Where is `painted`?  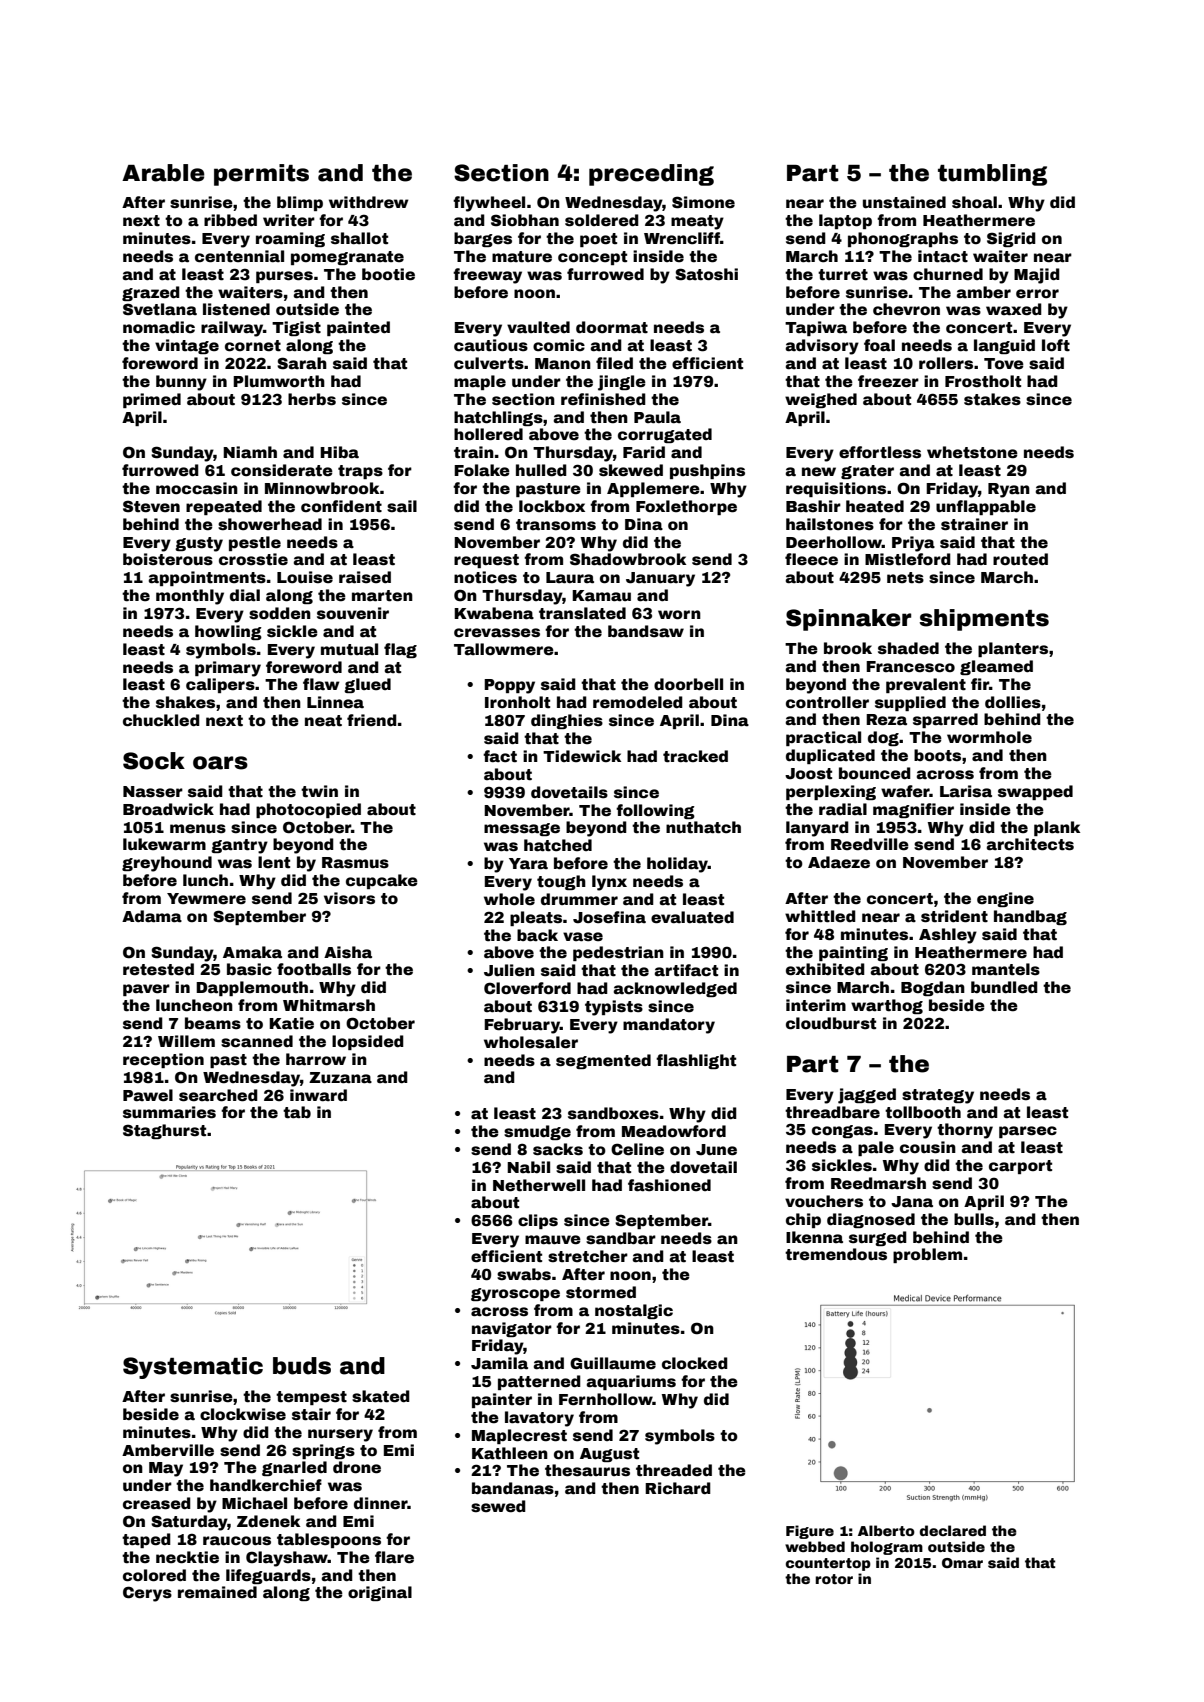
painted is located at coordinates (358, 328).
